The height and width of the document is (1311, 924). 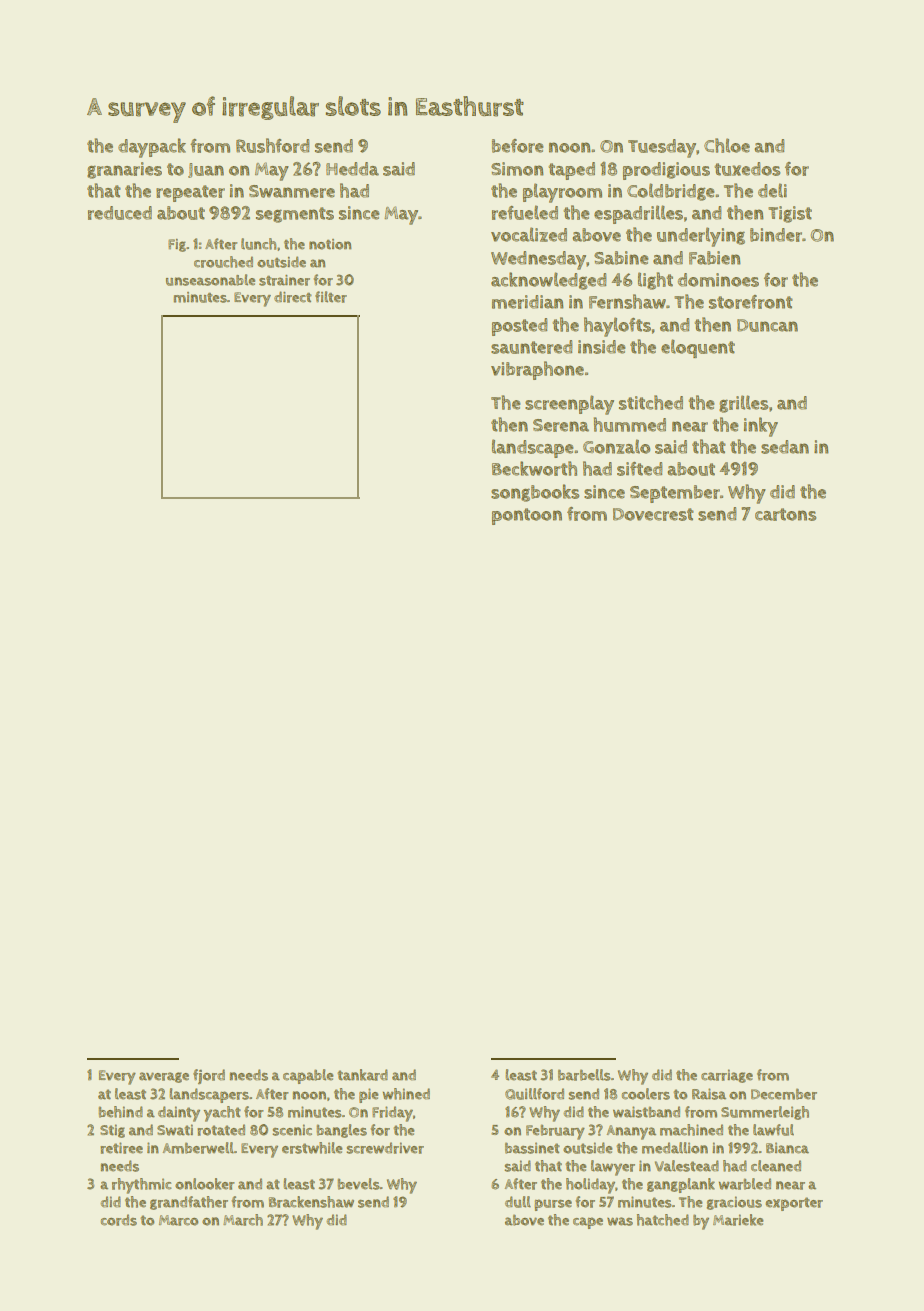 What do you see at coordinates (178, 1220) in the document?
I see `Marco` at bounding box center [178, 1220].
